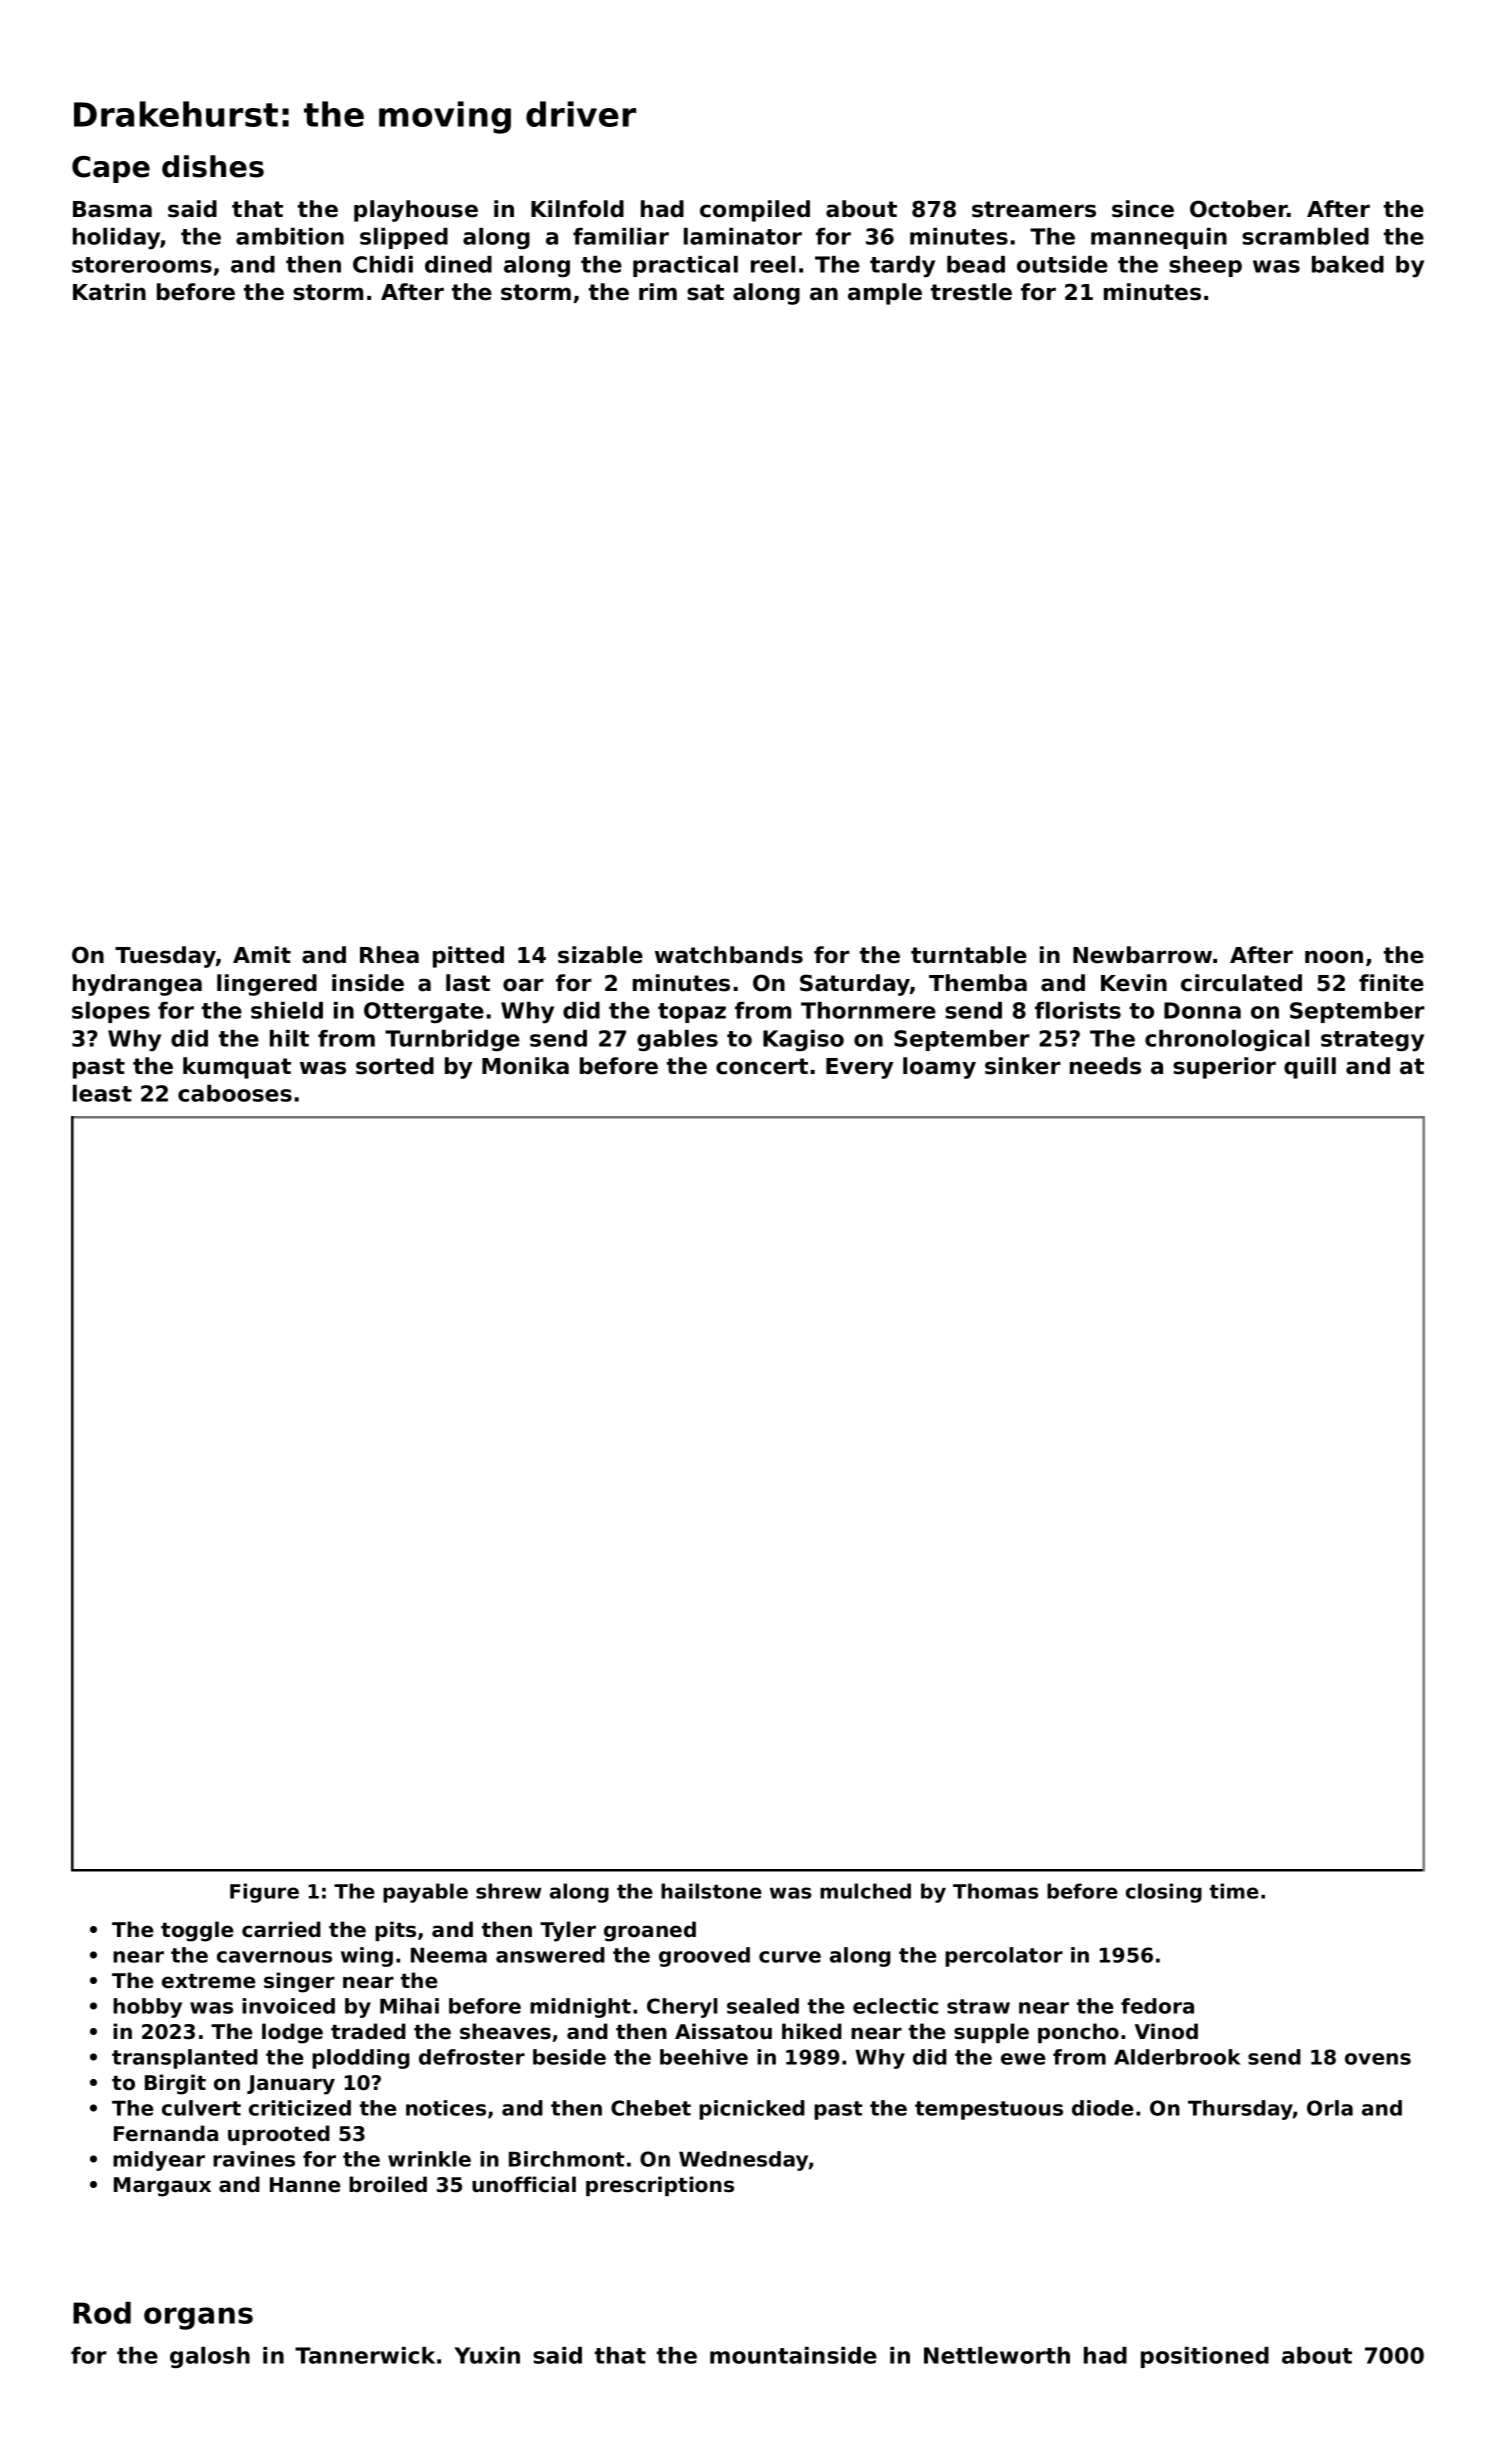 The image size is (1496, 2464). Describe the element at coordinates (197, 1931) in the document. I see `toggle` at that location.
